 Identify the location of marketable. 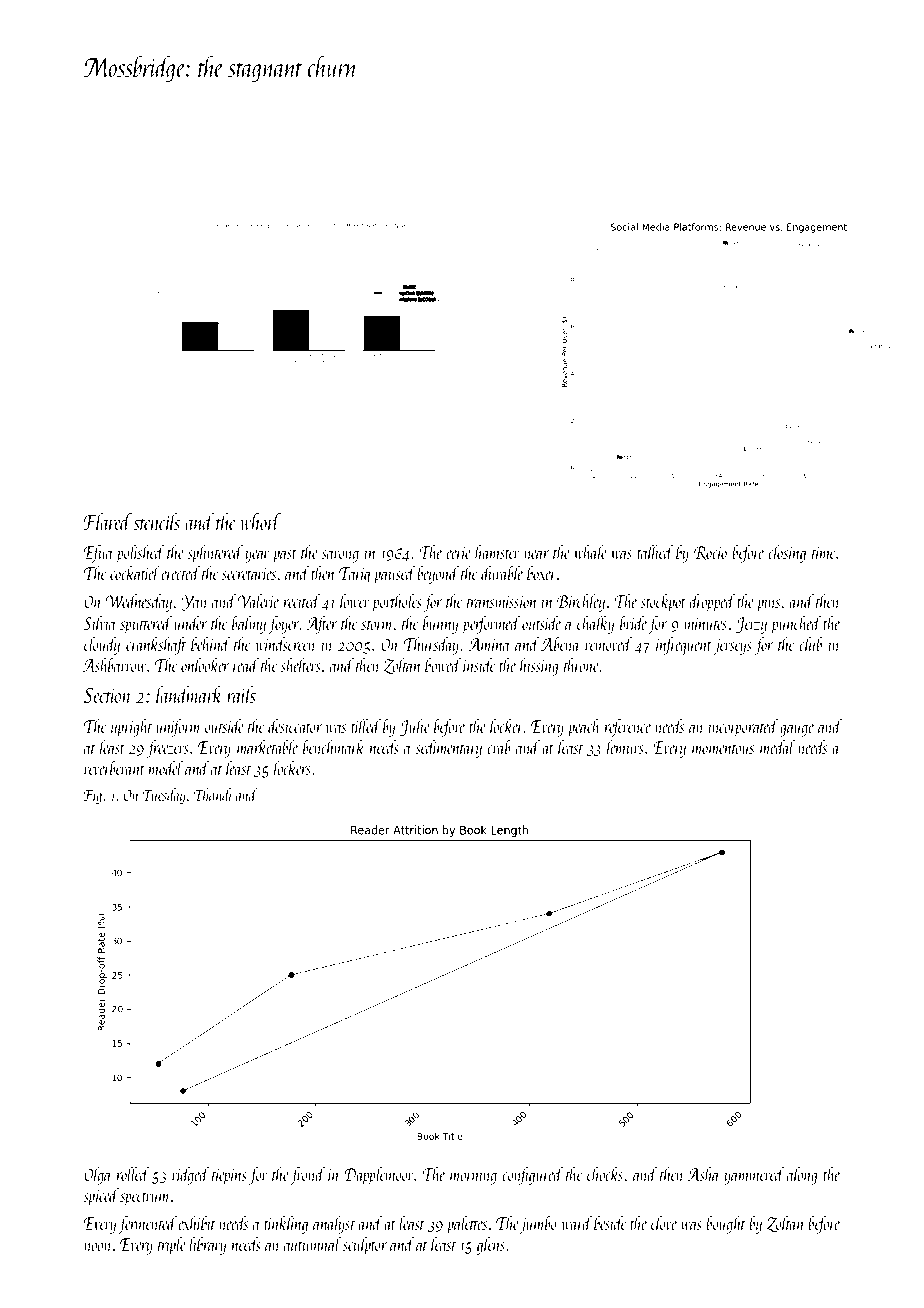
(267, 747).
